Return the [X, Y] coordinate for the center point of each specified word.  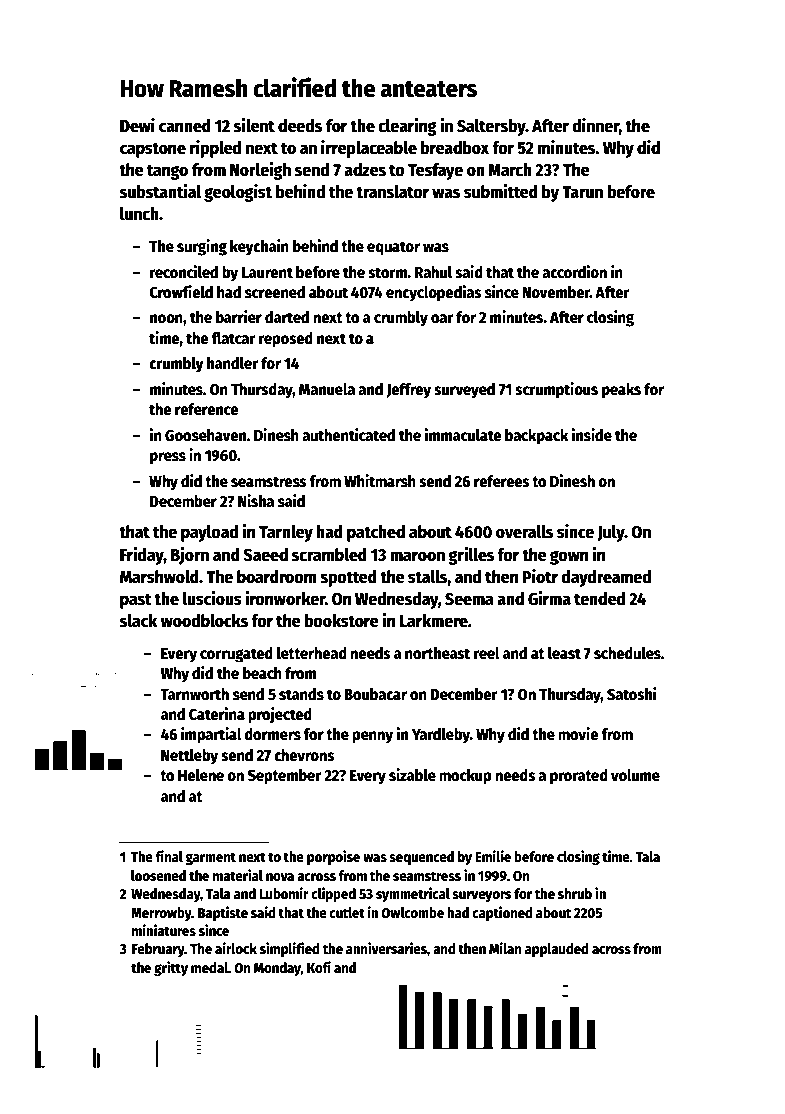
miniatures [164, 930]
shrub [575, 893]
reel [487, 653]
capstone [153, 150]
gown [569, 557]
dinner [595, 125]
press [168, 458]
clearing [407, 127]
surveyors [482, 896]
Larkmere [433, 621]
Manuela [327, 389]
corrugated [236, 655]
